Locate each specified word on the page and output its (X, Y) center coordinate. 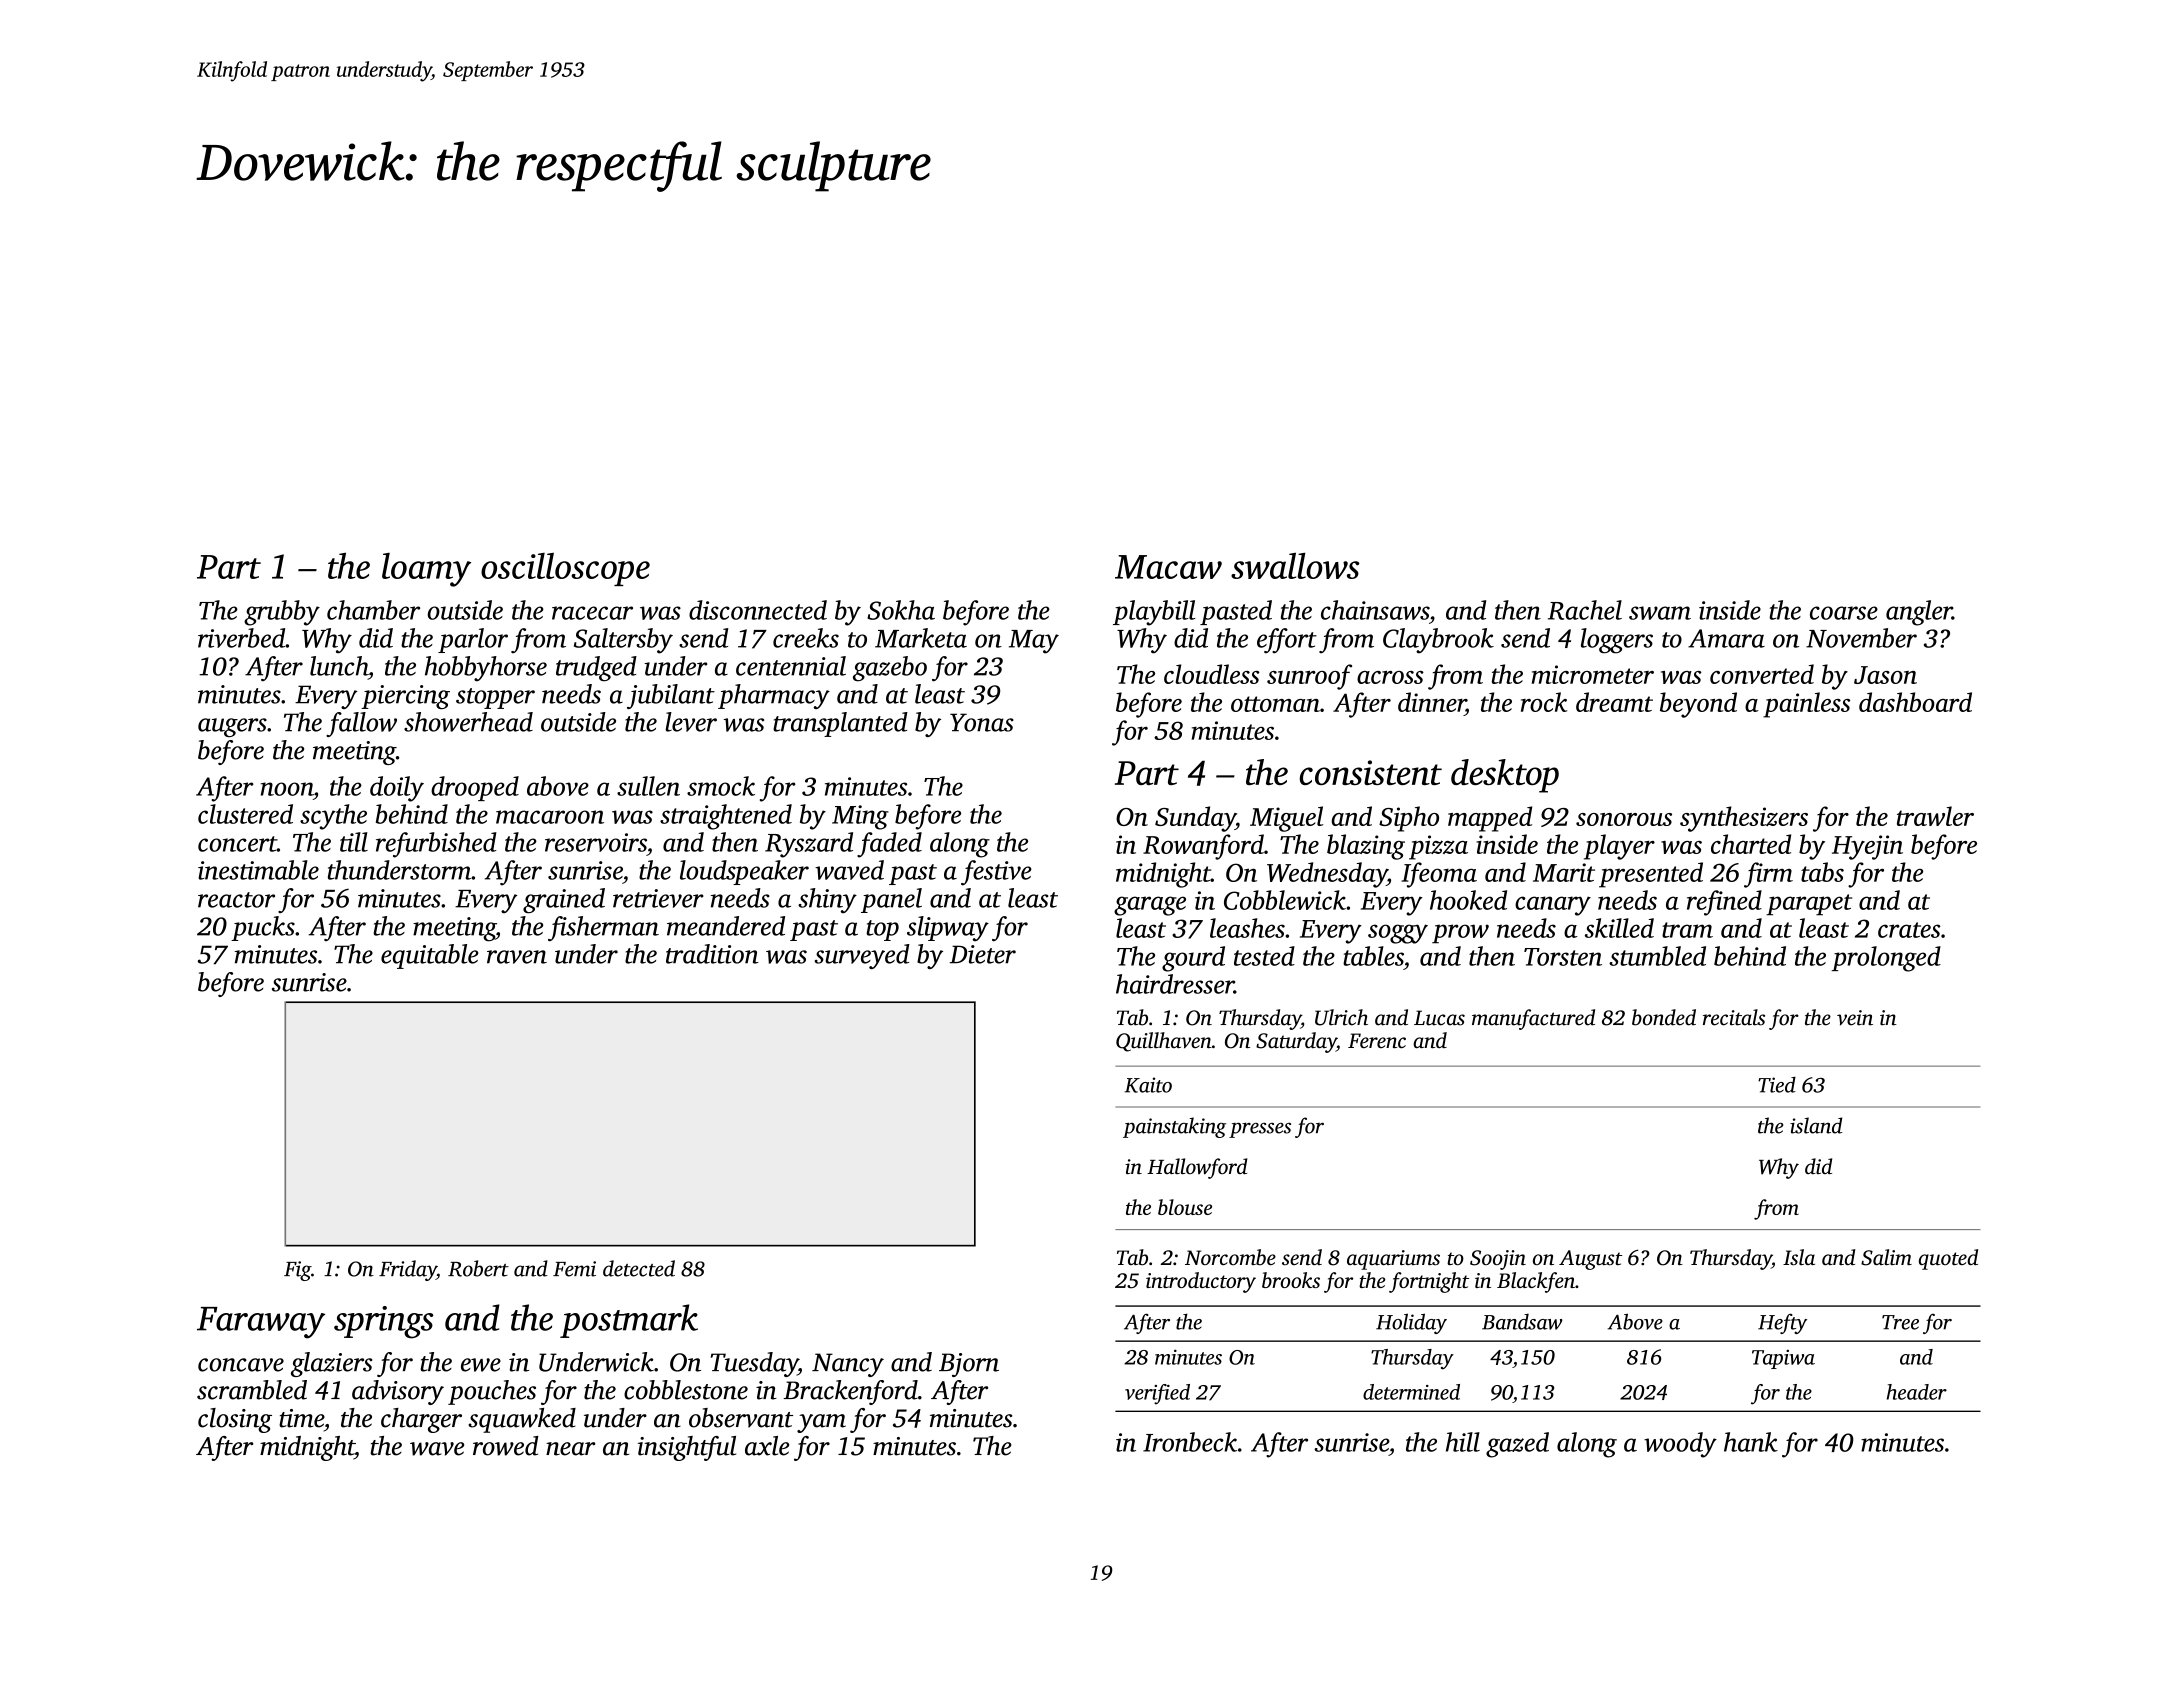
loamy (426, 570)
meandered (726, 926)
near (571, 1449)
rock (1544, 702)
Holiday (1411, 1323)
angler (1919, 613)
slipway (948, 928)
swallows (1295, 566)
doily (397, 789)
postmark (629, 1321)
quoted (1948, 1259)
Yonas (982, 722)
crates (1909, 930)
